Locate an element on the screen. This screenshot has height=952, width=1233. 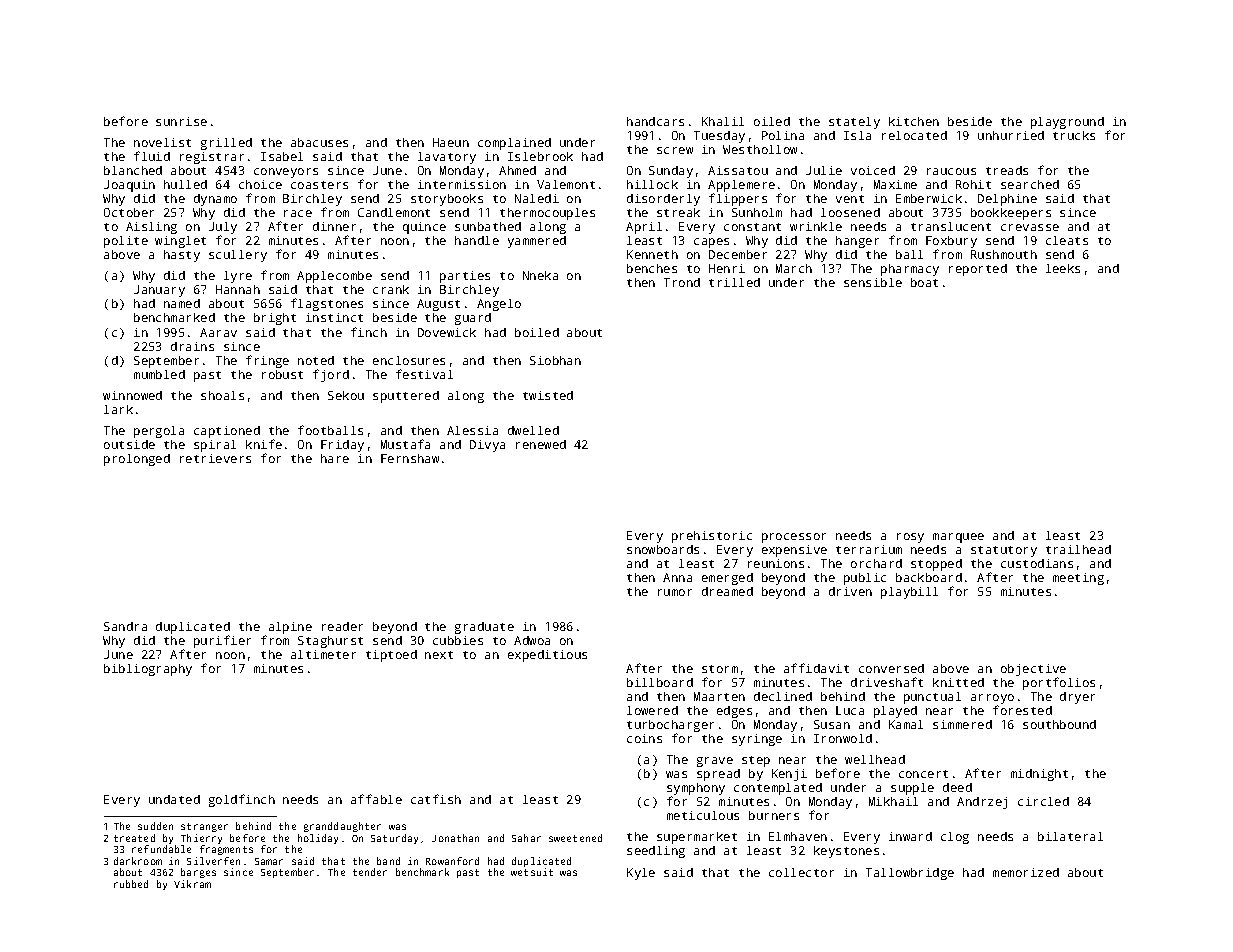
seedling is located at coordinates (656, 852).
